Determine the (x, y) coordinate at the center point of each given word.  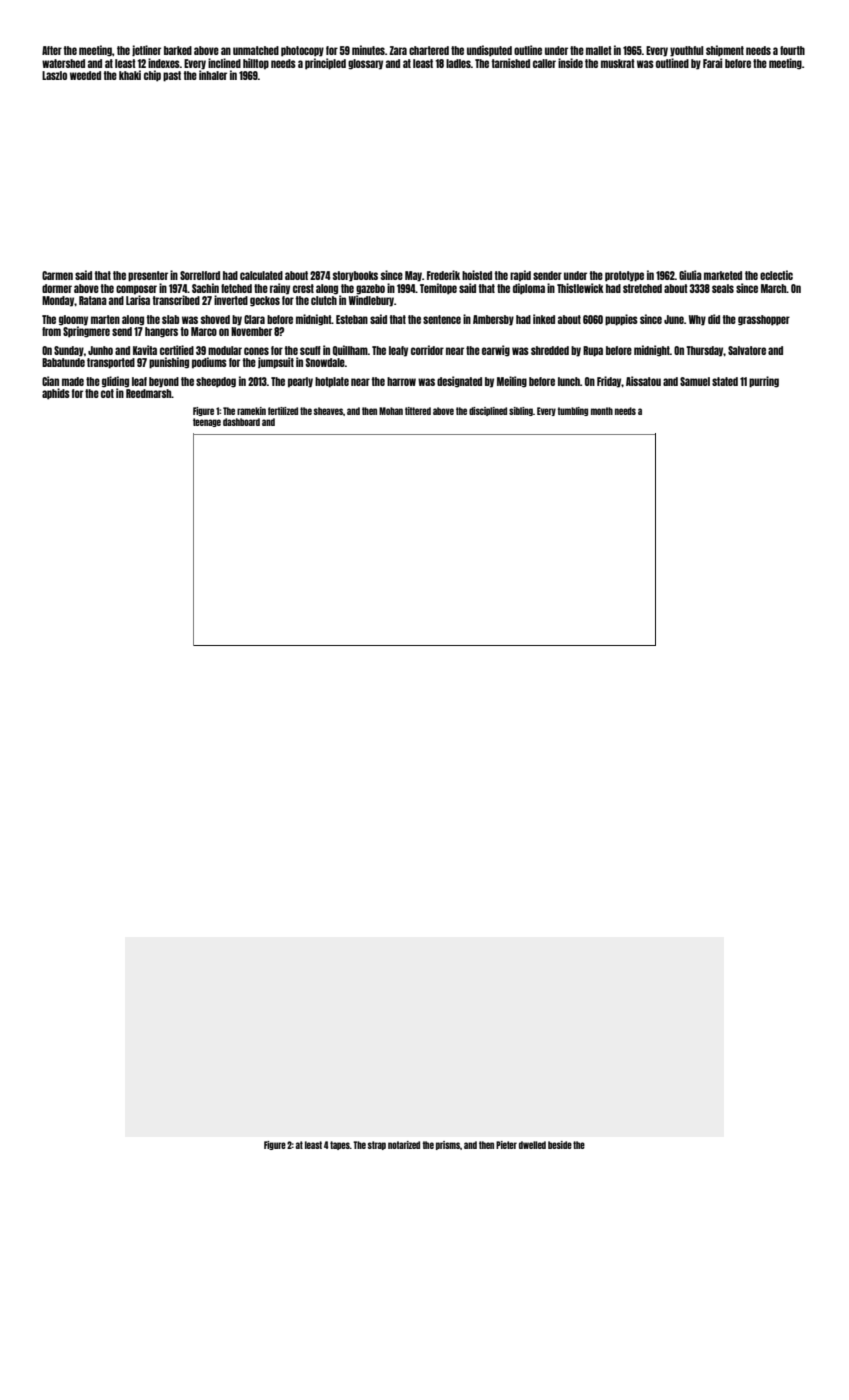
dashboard (241, 422)
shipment (725, 51)
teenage (207, 422)
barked (178, 50)
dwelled (532, 1145)
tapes (340, 1145)
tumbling (572, 411)
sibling (521, 411)
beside (560, 1145)
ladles (458, 63)
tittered (418, 411)
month (602, 411)
